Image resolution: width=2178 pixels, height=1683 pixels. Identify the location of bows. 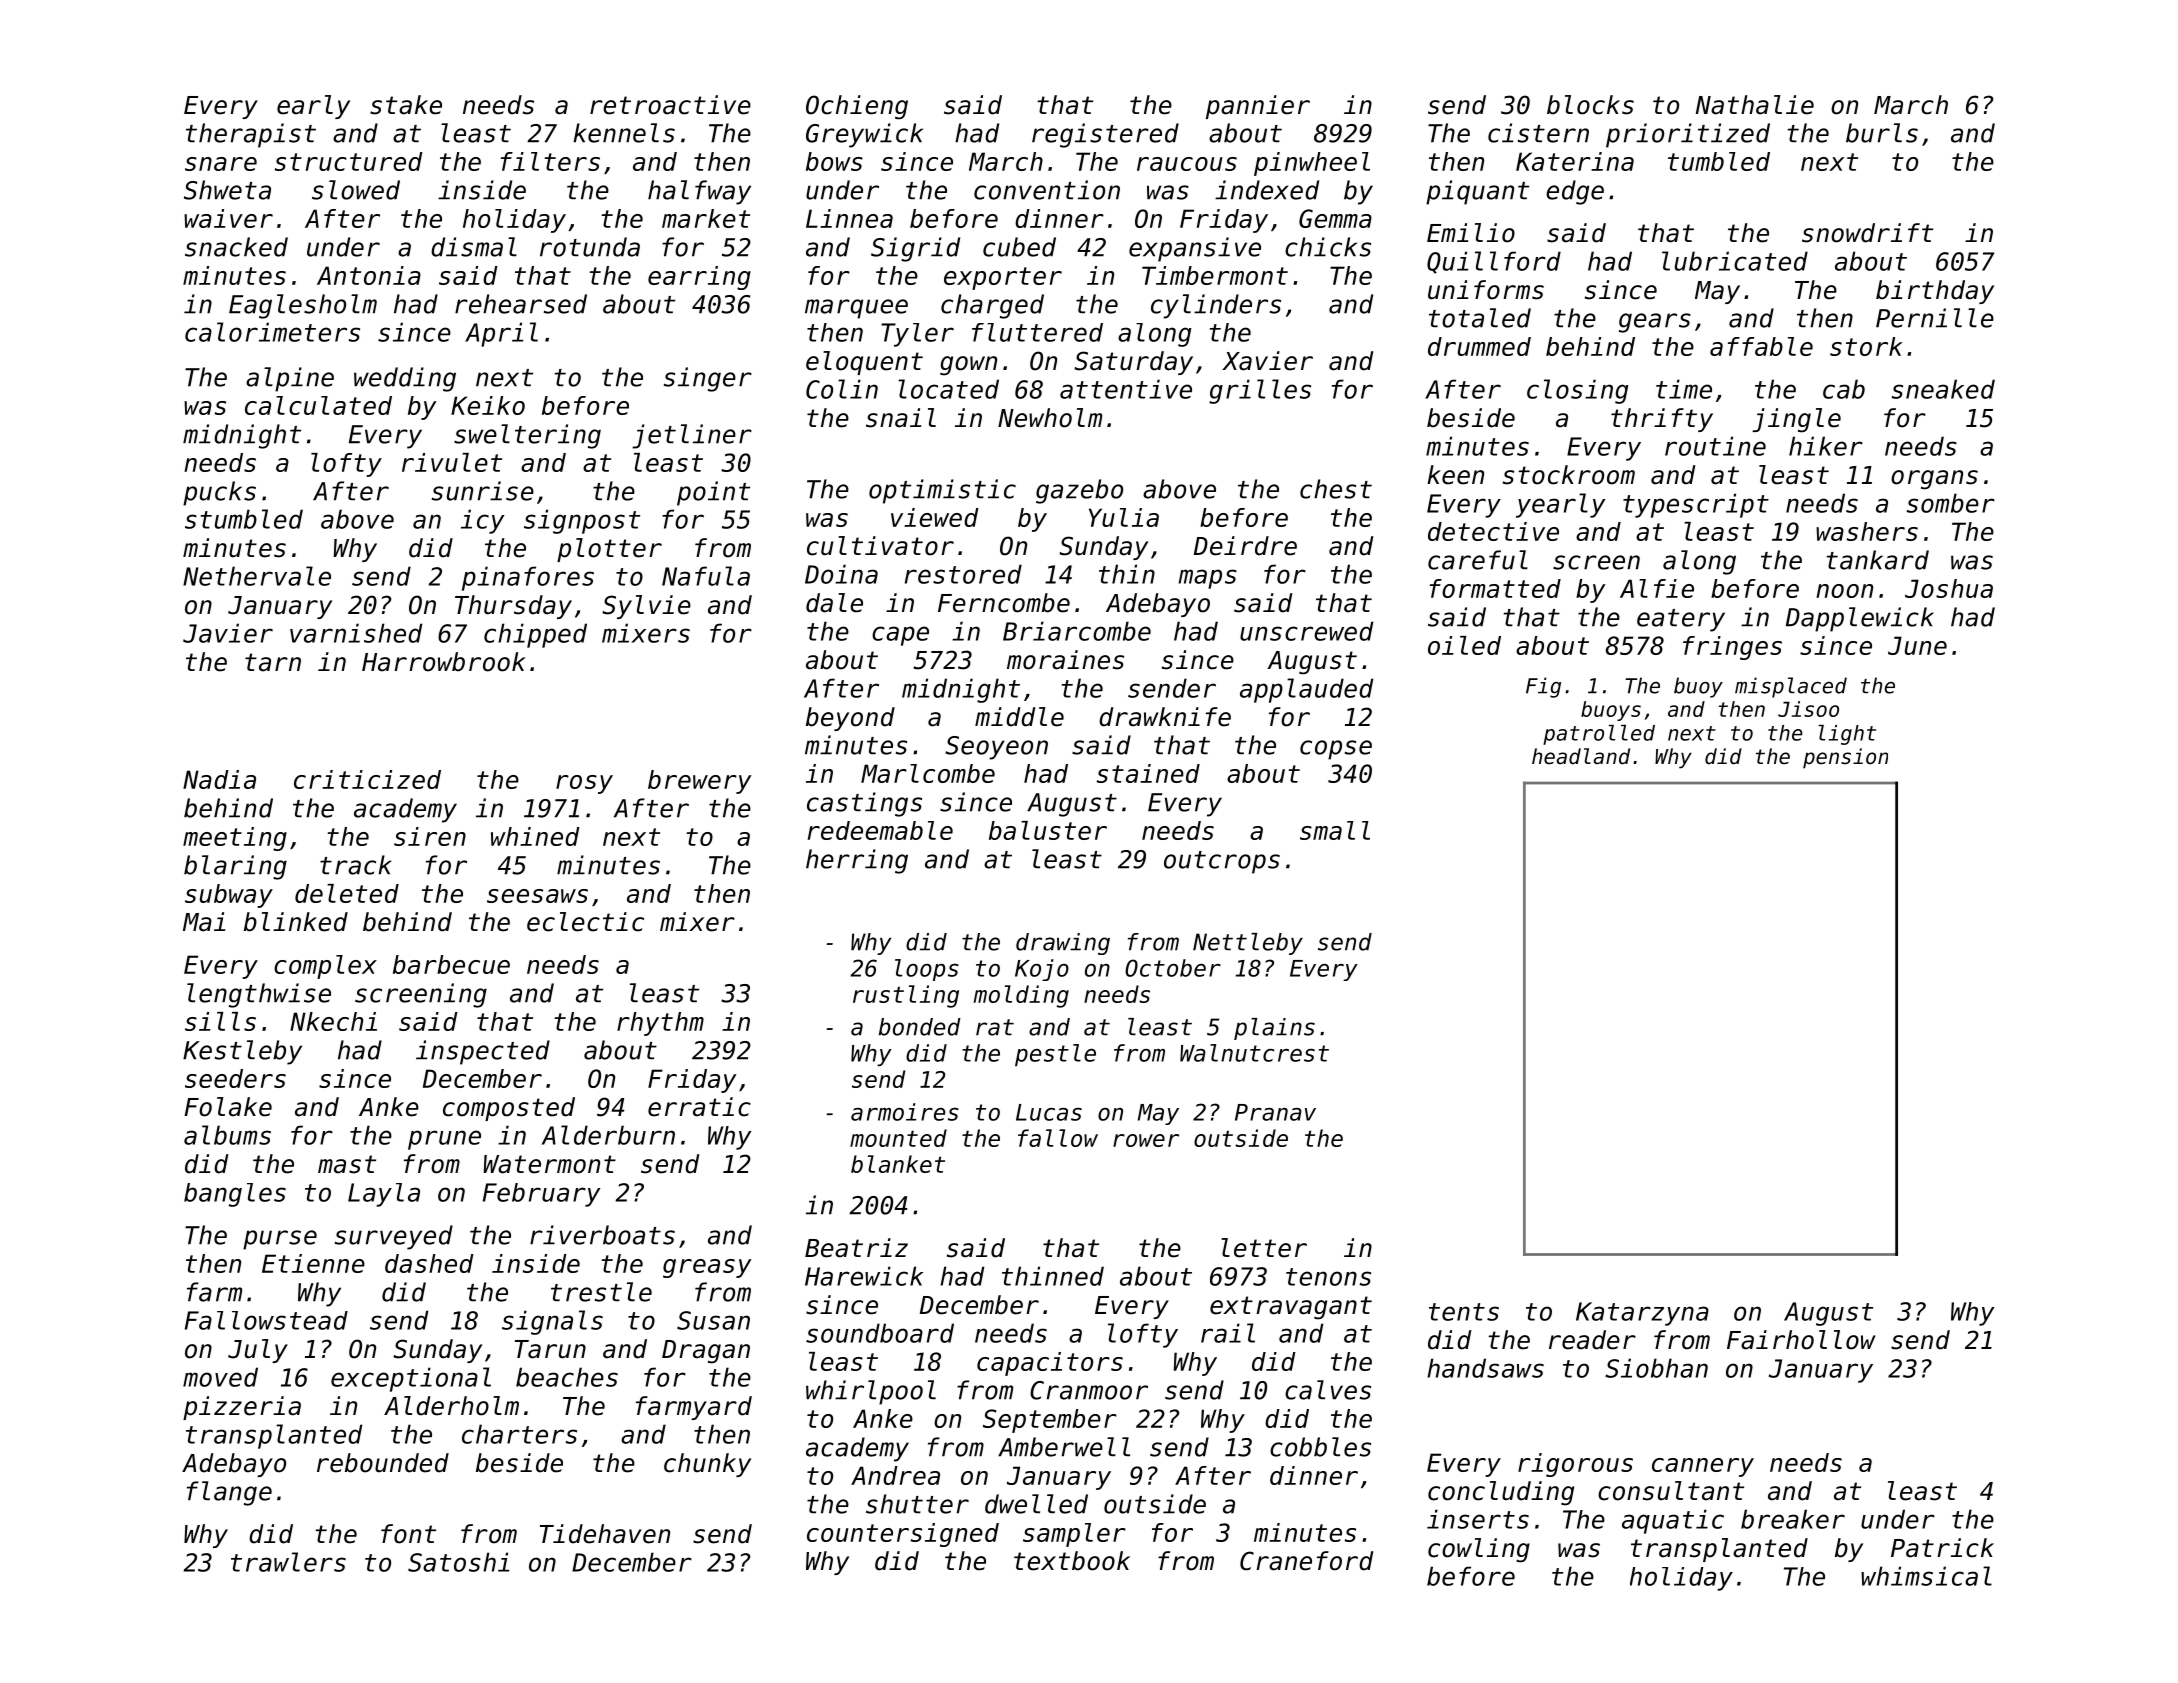
(834, 161).
